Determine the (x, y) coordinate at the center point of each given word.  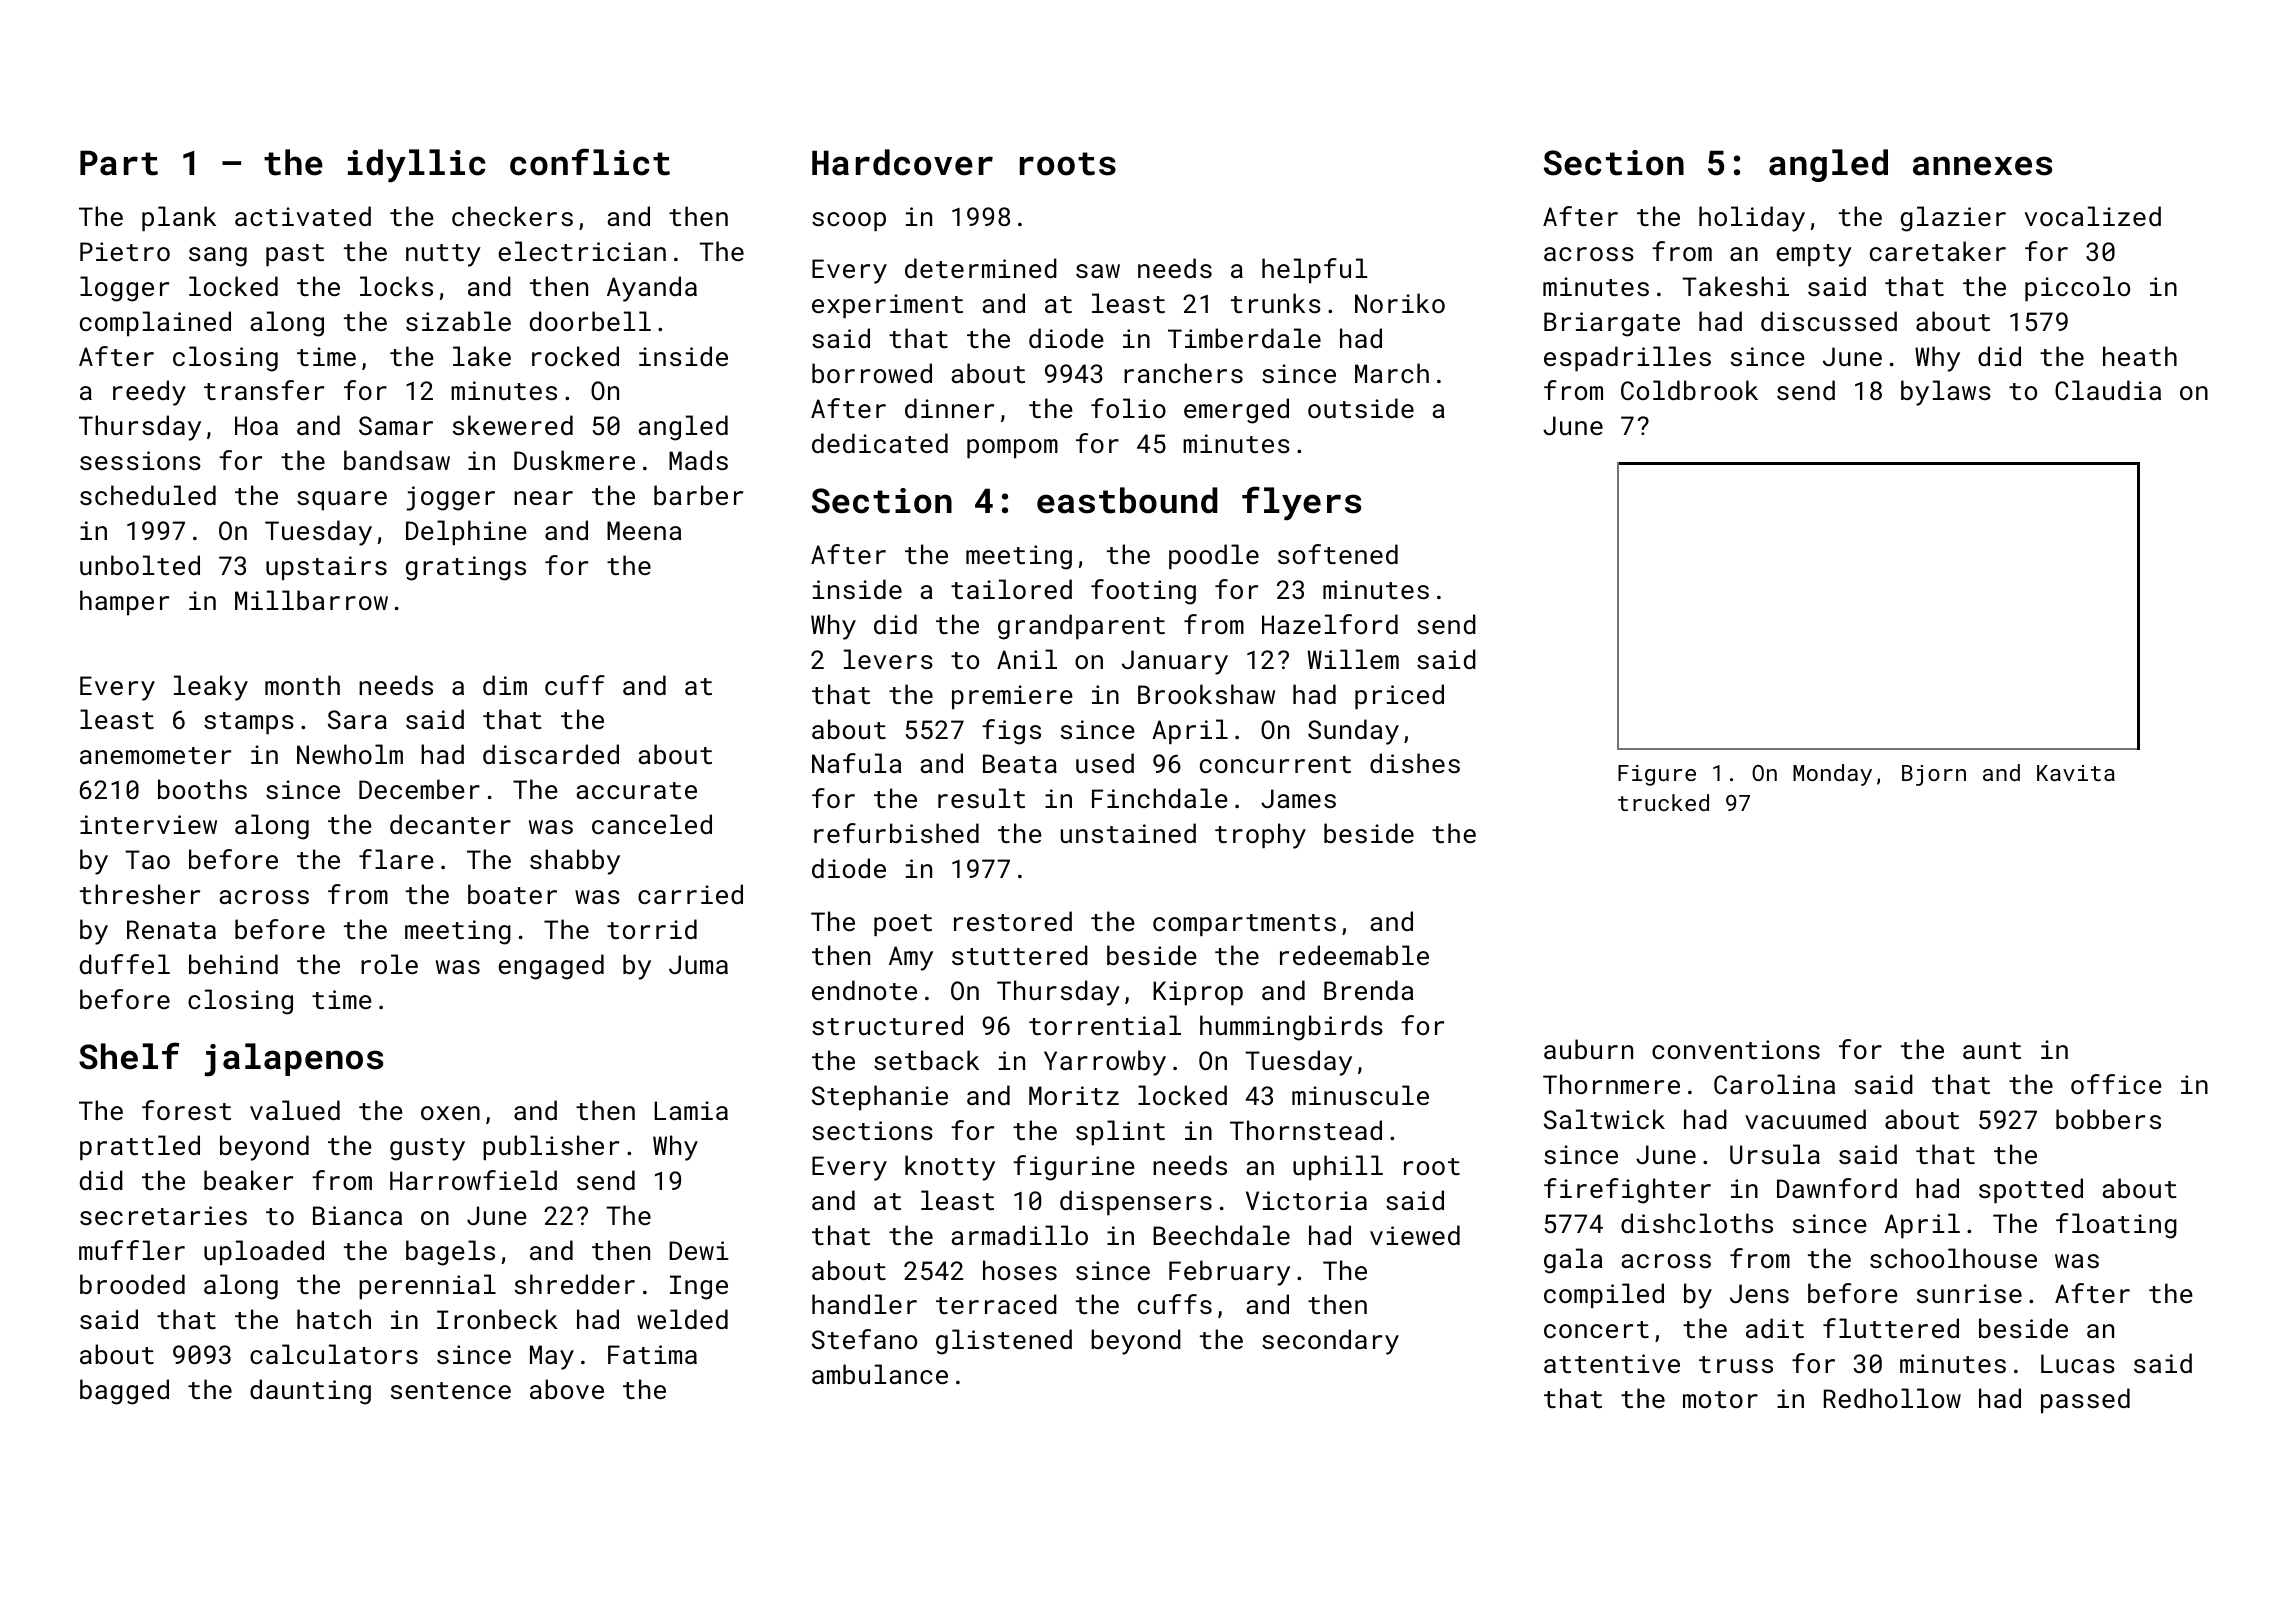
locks (396, 286)
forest (186, 1110)
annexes (1982, 166)
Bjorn (1934, 775)
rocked (575, 356)
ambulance (880, 1374)
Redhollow (1892, 1398)
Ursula (1775, 1154)
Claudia (2108, 390)
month (302, 685)
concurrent (1275, 764)
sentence (451, 1390)
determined (981, 268)
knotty (950, 1168)
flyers (1301, 503)
